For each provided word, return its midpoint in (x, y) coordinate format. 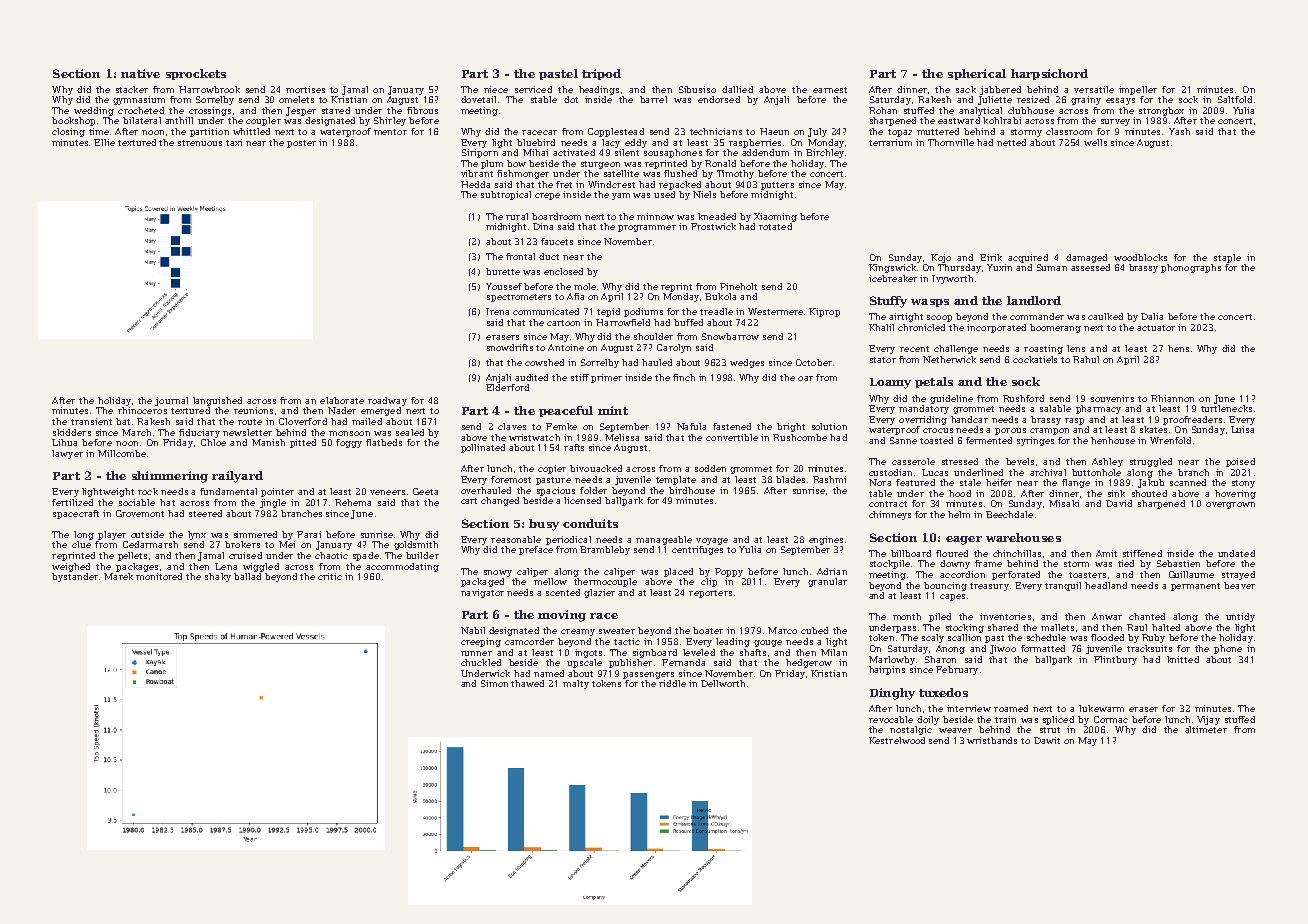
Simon (494, 683)
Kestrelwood (897, 740)
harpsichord (1049, 74)
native (140, 73)
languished (217, 401)
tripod (601, 74)
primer (606, 378)
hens (1178, 348)
